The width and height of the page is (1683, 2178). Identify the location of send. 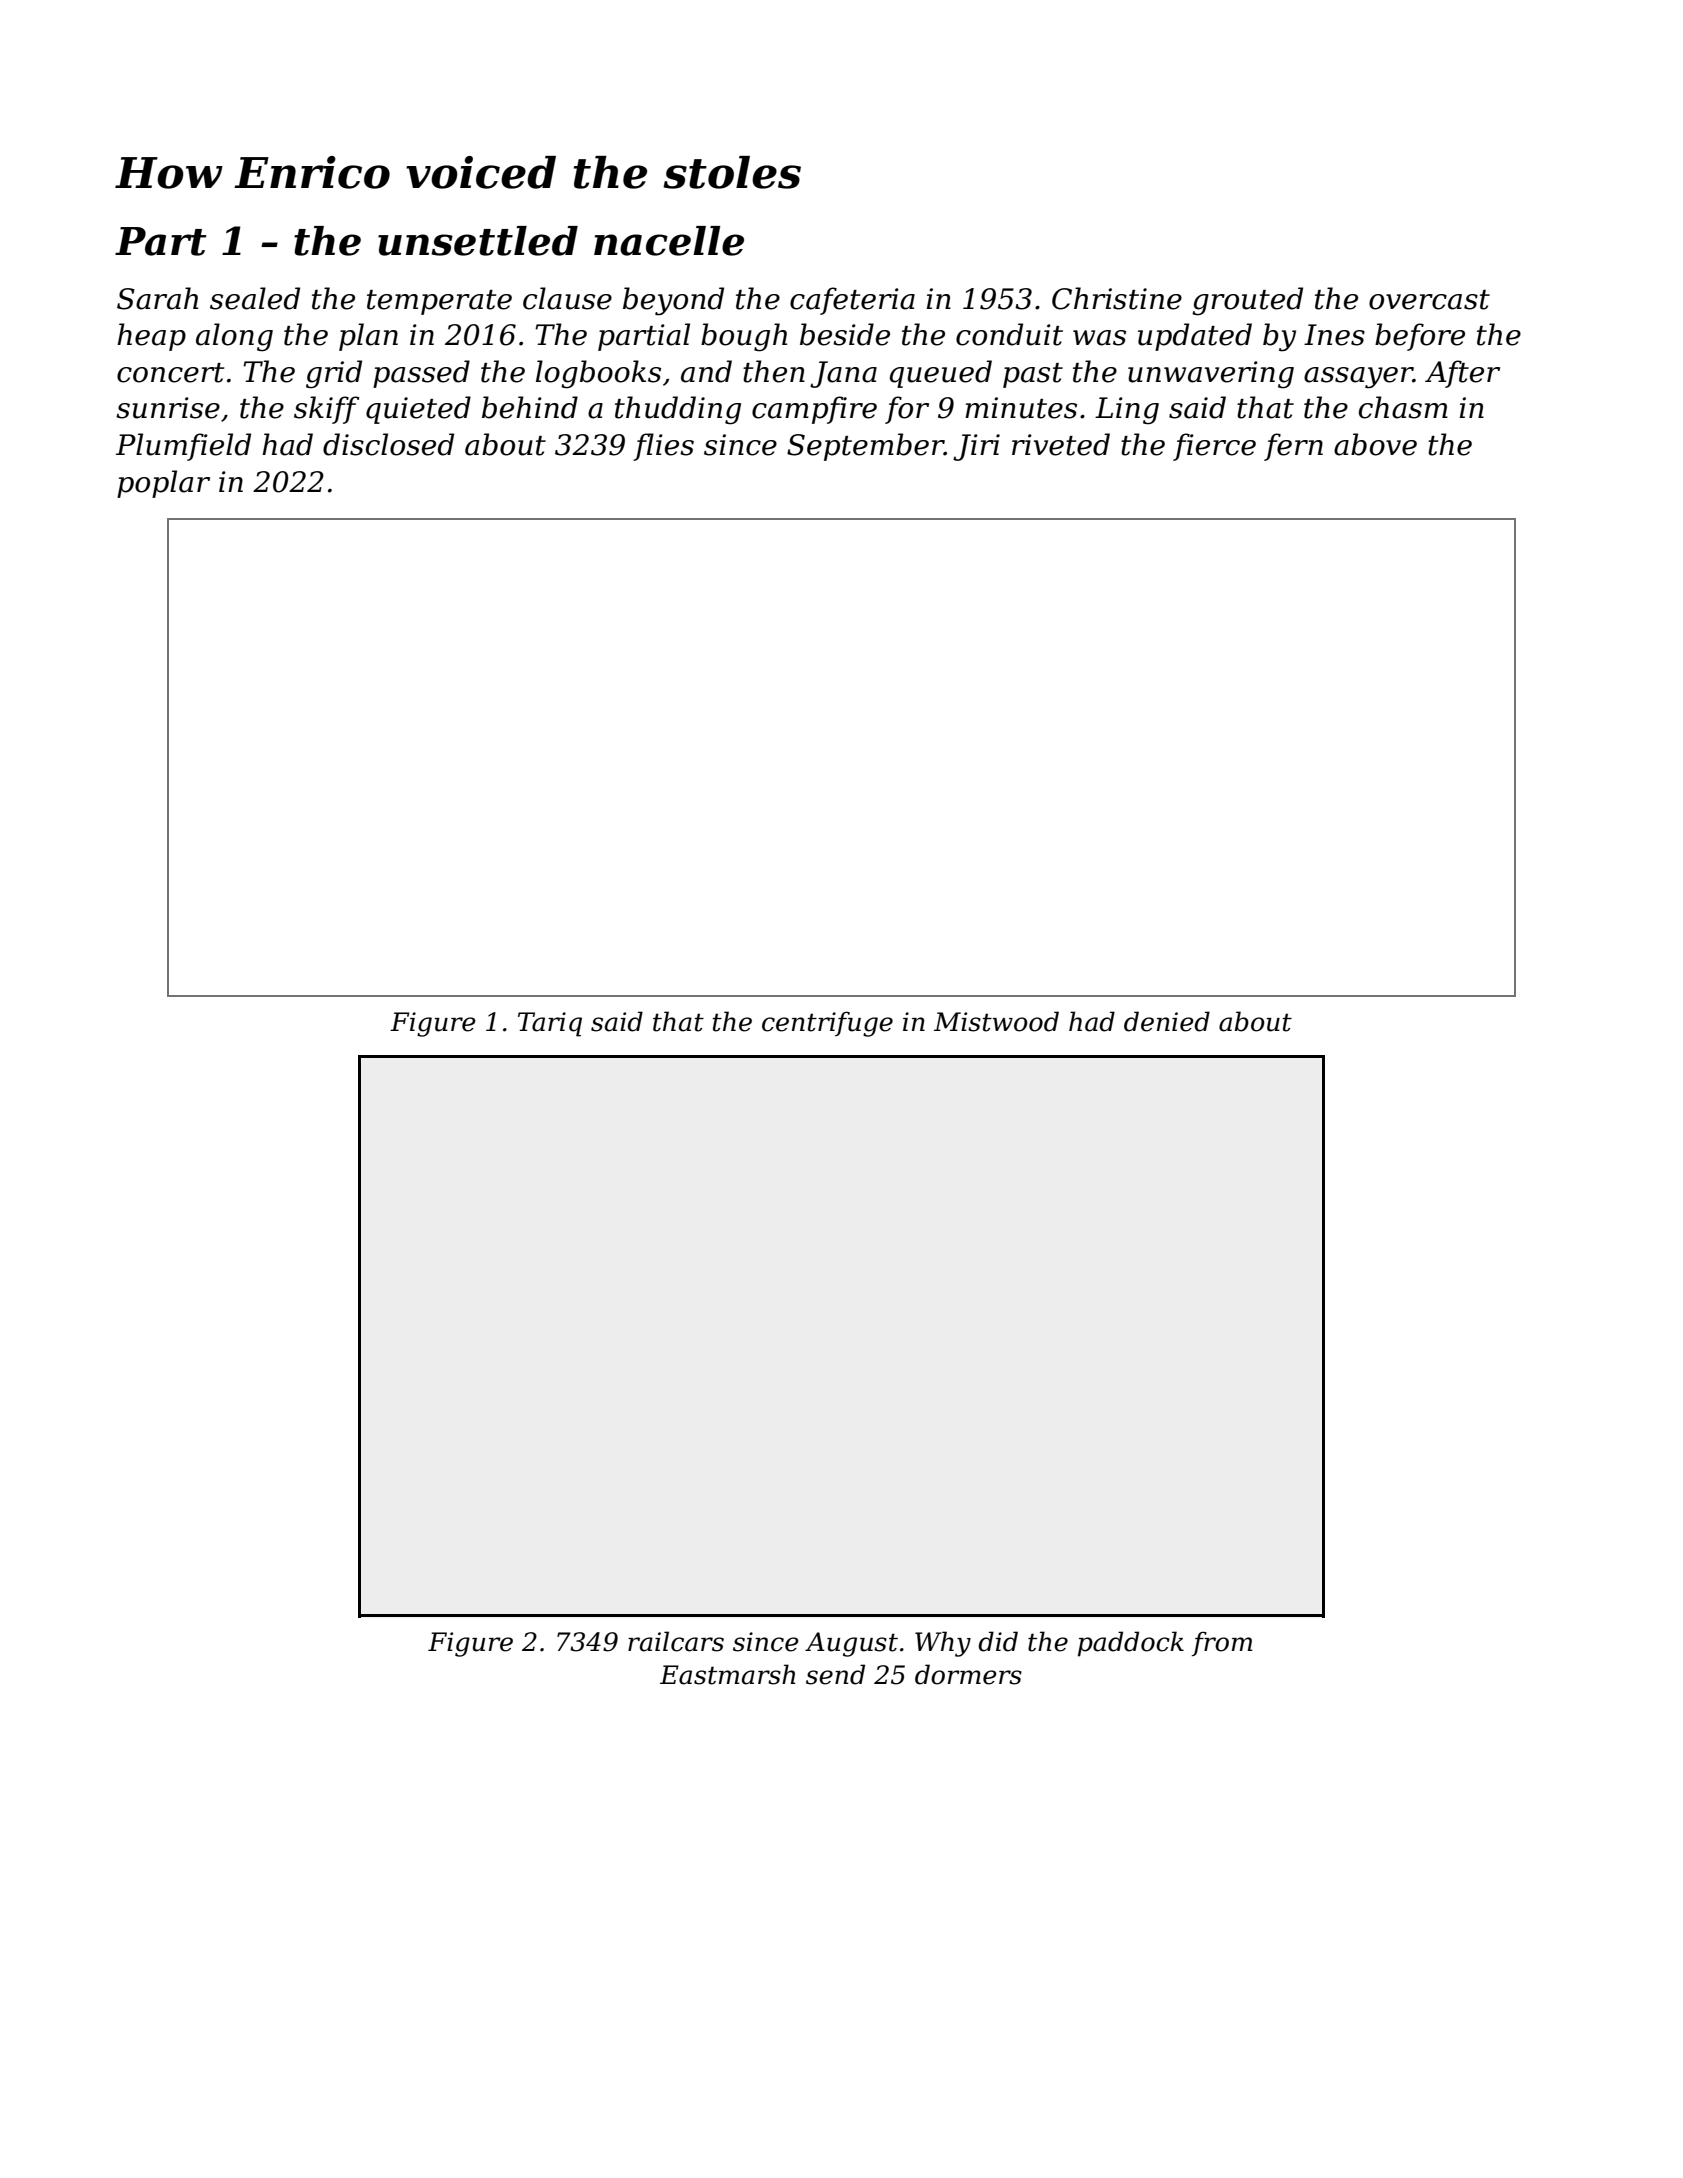
(835, 1674).
